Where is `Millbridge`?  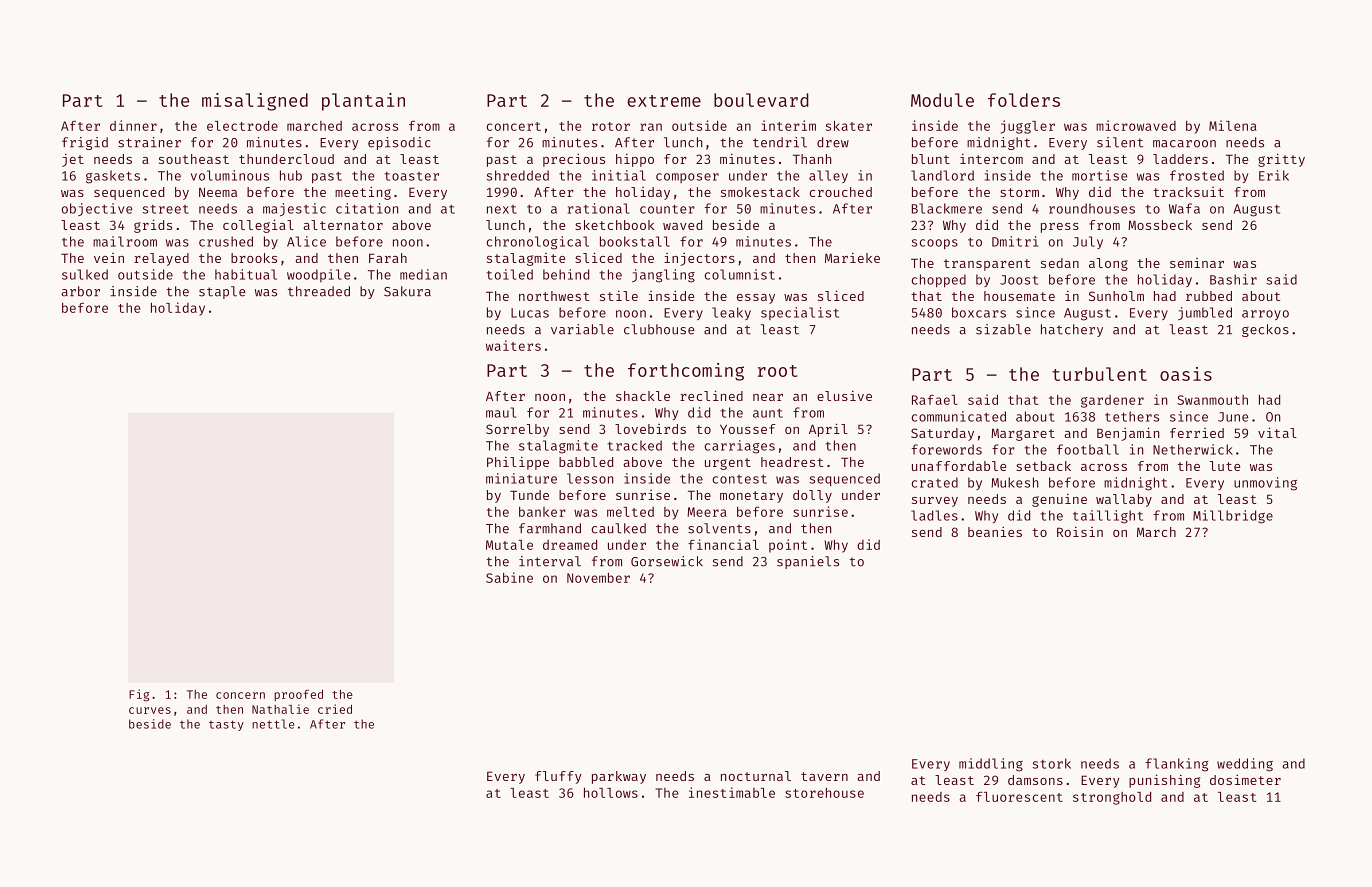
Millbridge is located at coordinates (1233, 517).
